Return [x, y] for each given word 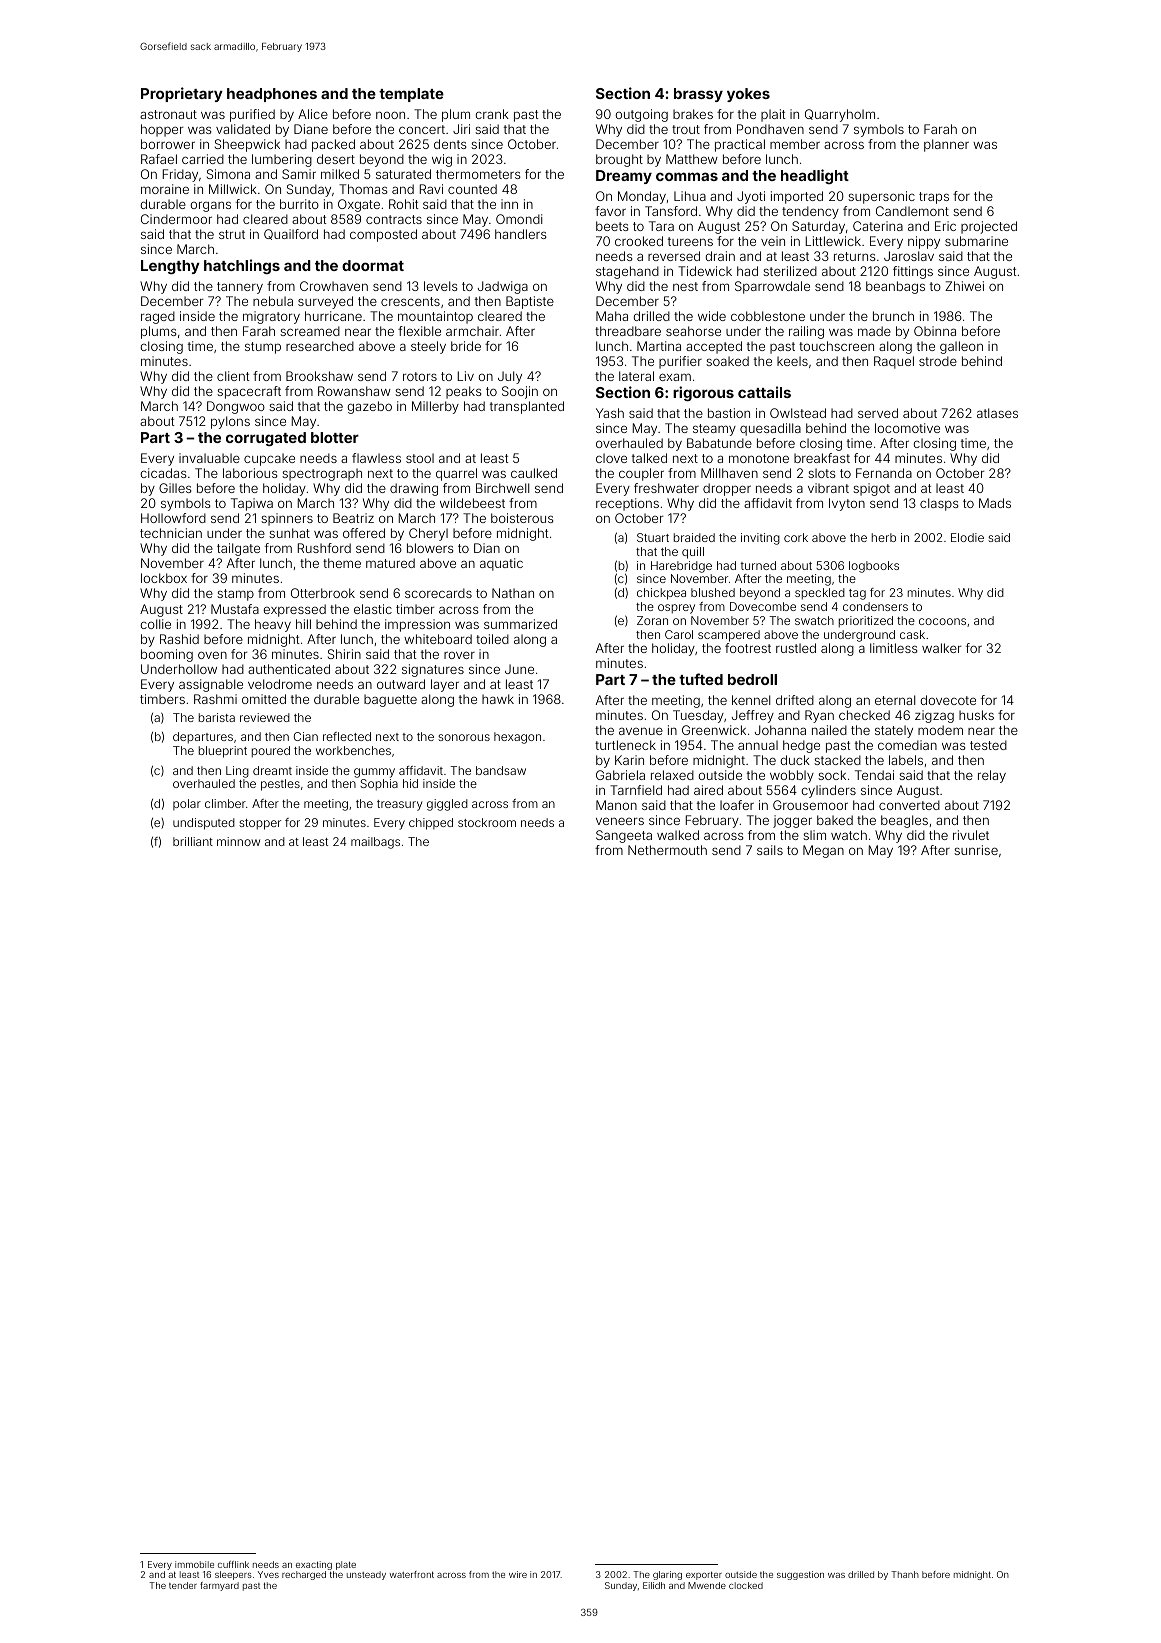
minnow [238, 841]
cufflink [233, 1564]
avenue [641, 731]
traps [934, 198]
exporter [704, 1575]
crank [492, 114]
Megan [823, 851]
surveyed [325, 302]
